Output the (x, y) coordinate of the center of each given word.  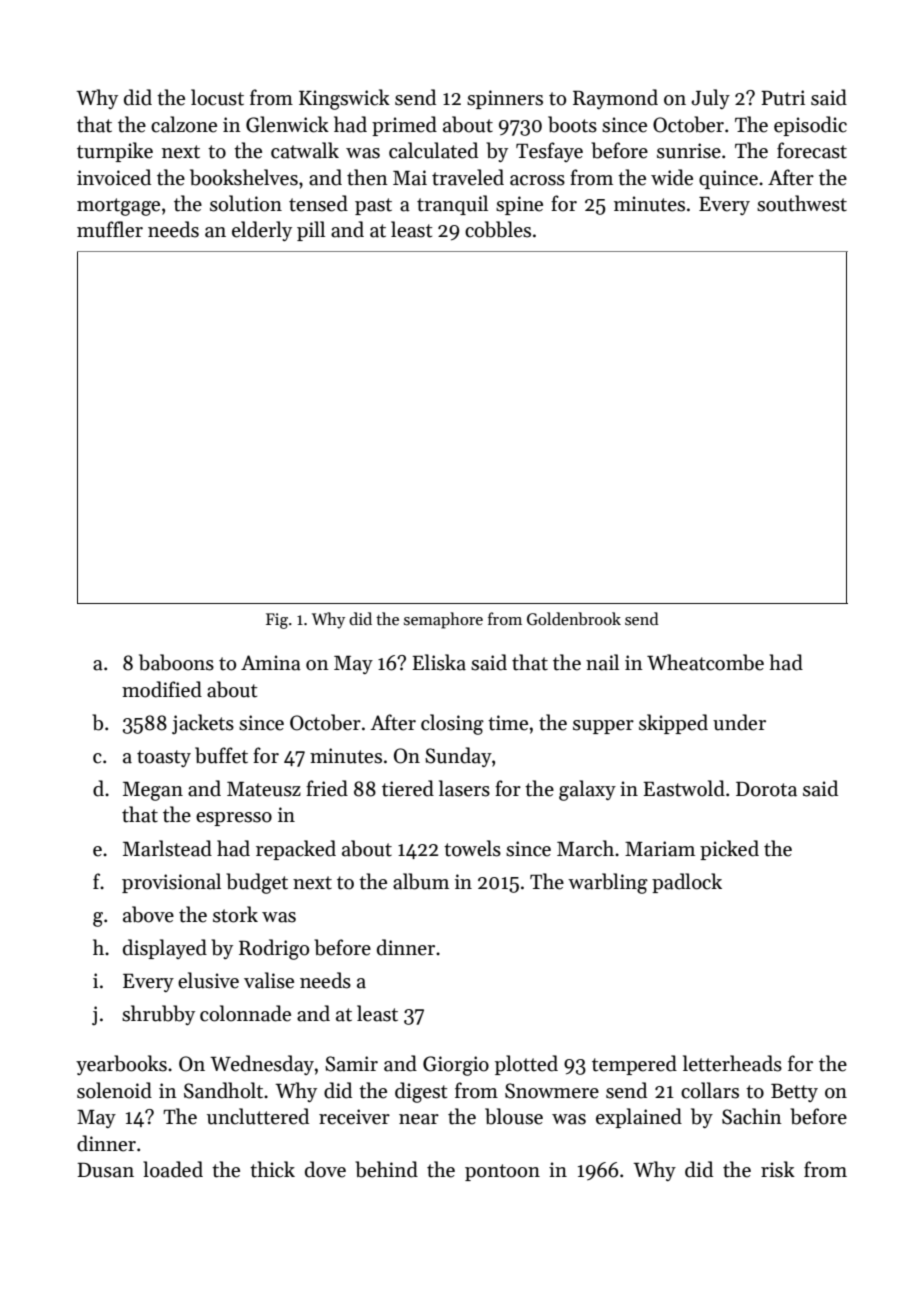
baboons (176, 662)
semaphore (443, 620)
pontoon (502, 1172)
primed (404, 126)
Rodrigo (274, 949)
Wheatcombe (705, 662)
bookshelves (244, 177)
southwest (802, 203)
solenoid (114, 1090)
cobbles (498, 229)
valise (269, 980)
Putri (783, 98)
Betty (794, 1093)
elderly (262, 231)
